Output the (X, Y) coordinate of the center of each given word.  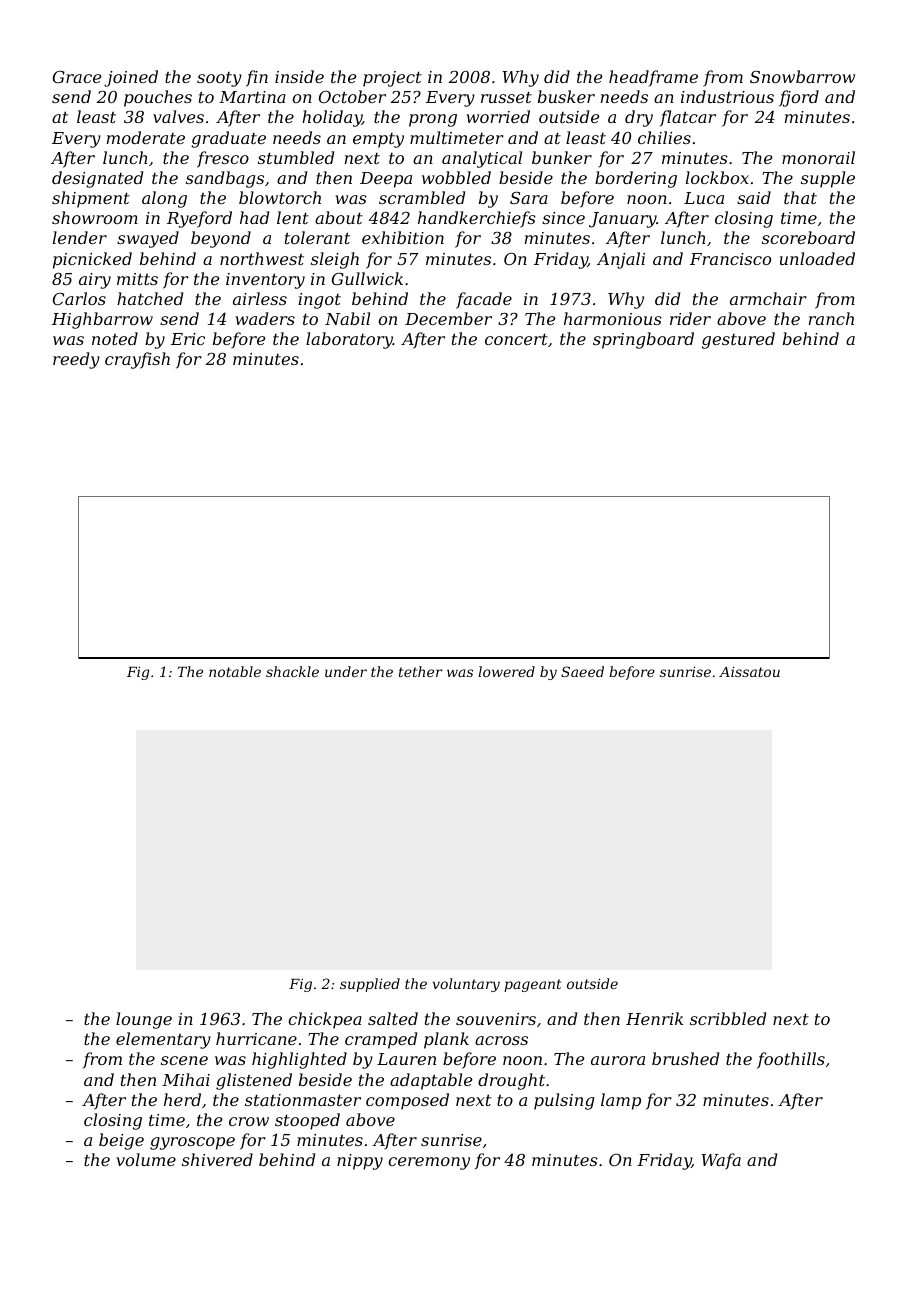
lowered (506, 671)
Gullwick (367, 278)
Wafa (721, 1161)
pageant (533, 985)
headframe (653, 78)
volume (146, 1159)
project (392, 79)
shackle (292, 671)
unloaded (817, 258)
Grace (77, 77)
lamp (621, 1101)
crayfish (137, 360)
